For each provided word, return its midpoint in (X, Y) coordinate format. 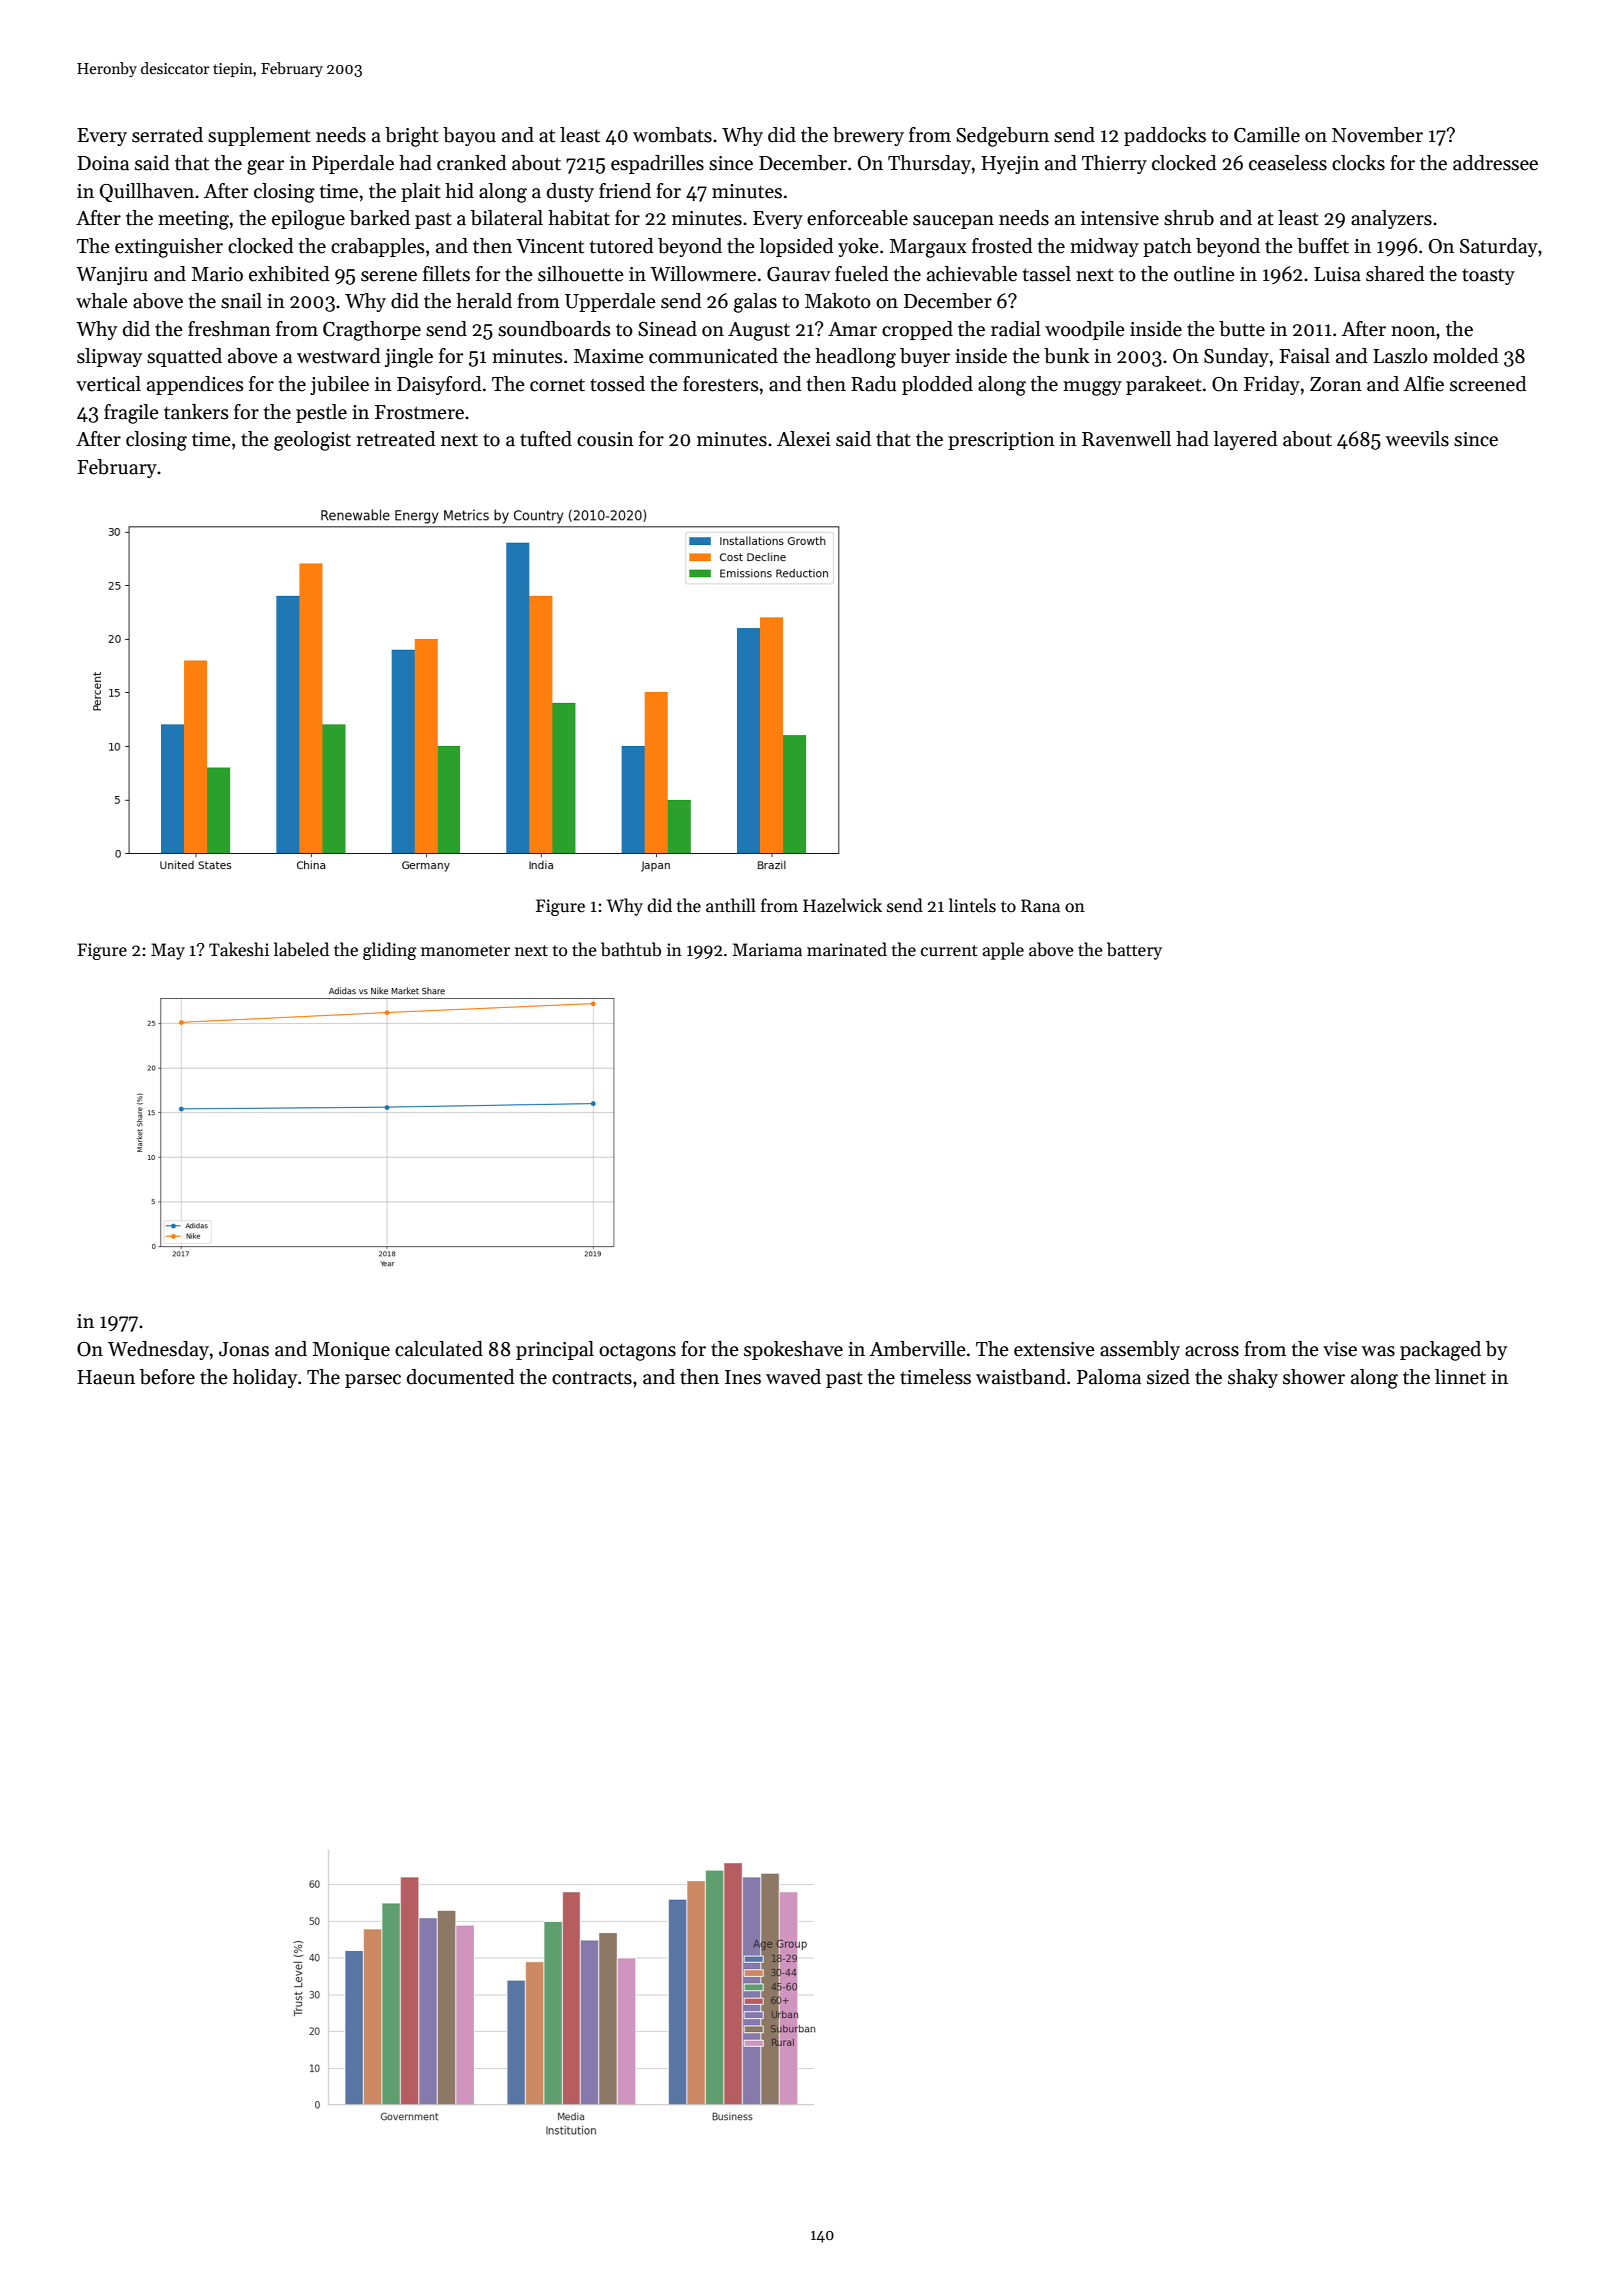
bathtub (631, 949)
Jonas (244, 1349)
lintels (972, 905)
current (949, 951)
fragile (131, 414)
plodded (937, 385)
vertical (108, 384)
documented (461, 1377)
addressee (1495, 163)
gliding (390, 951)
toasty (1488, 276)
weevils (1417, 439)
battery (1134, 951)
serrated (167, 135)
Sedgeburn (1002, 137)
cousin (605, 439)
